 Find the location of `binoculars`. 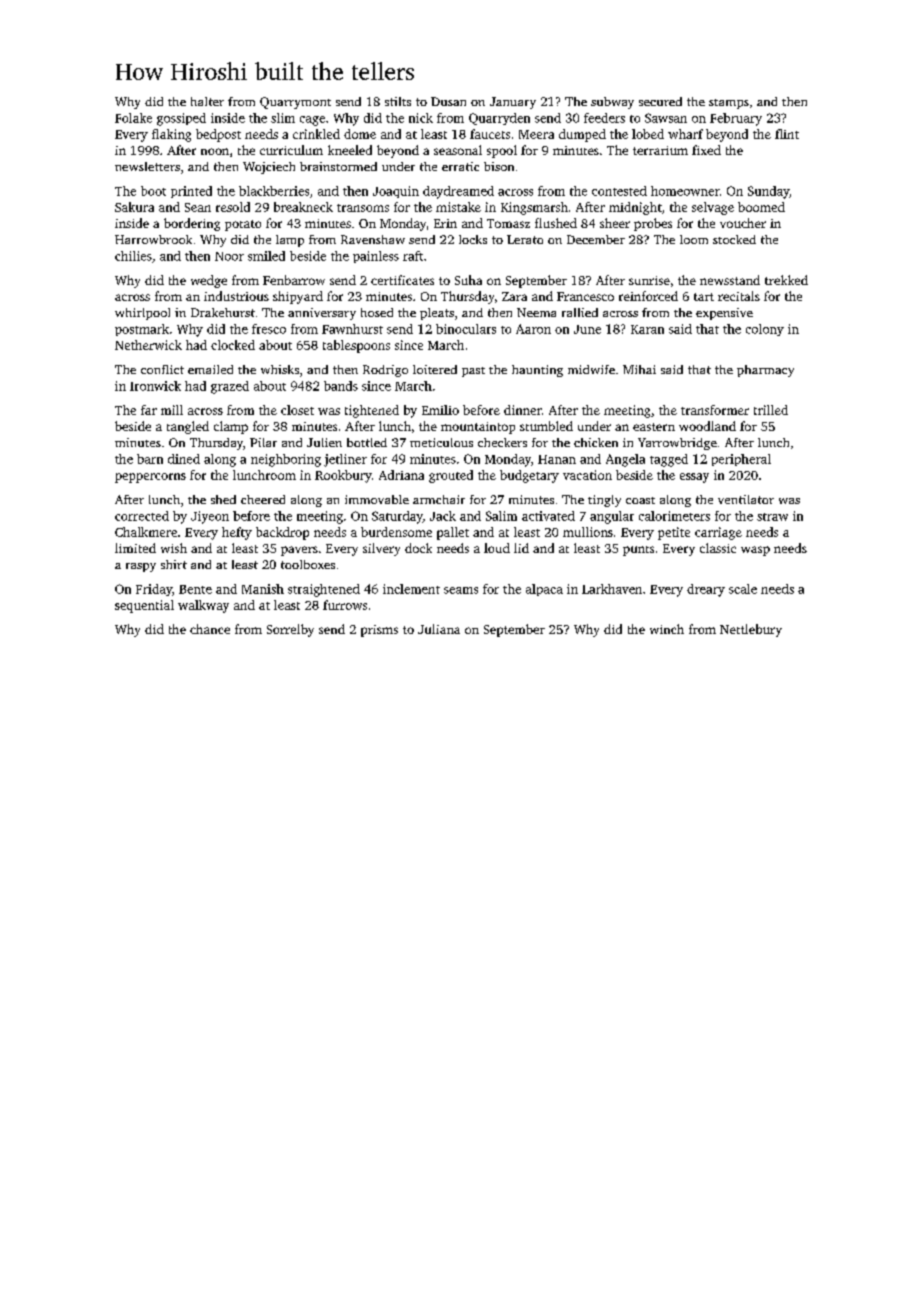

binoculars is located at coordinates (466, 329).
